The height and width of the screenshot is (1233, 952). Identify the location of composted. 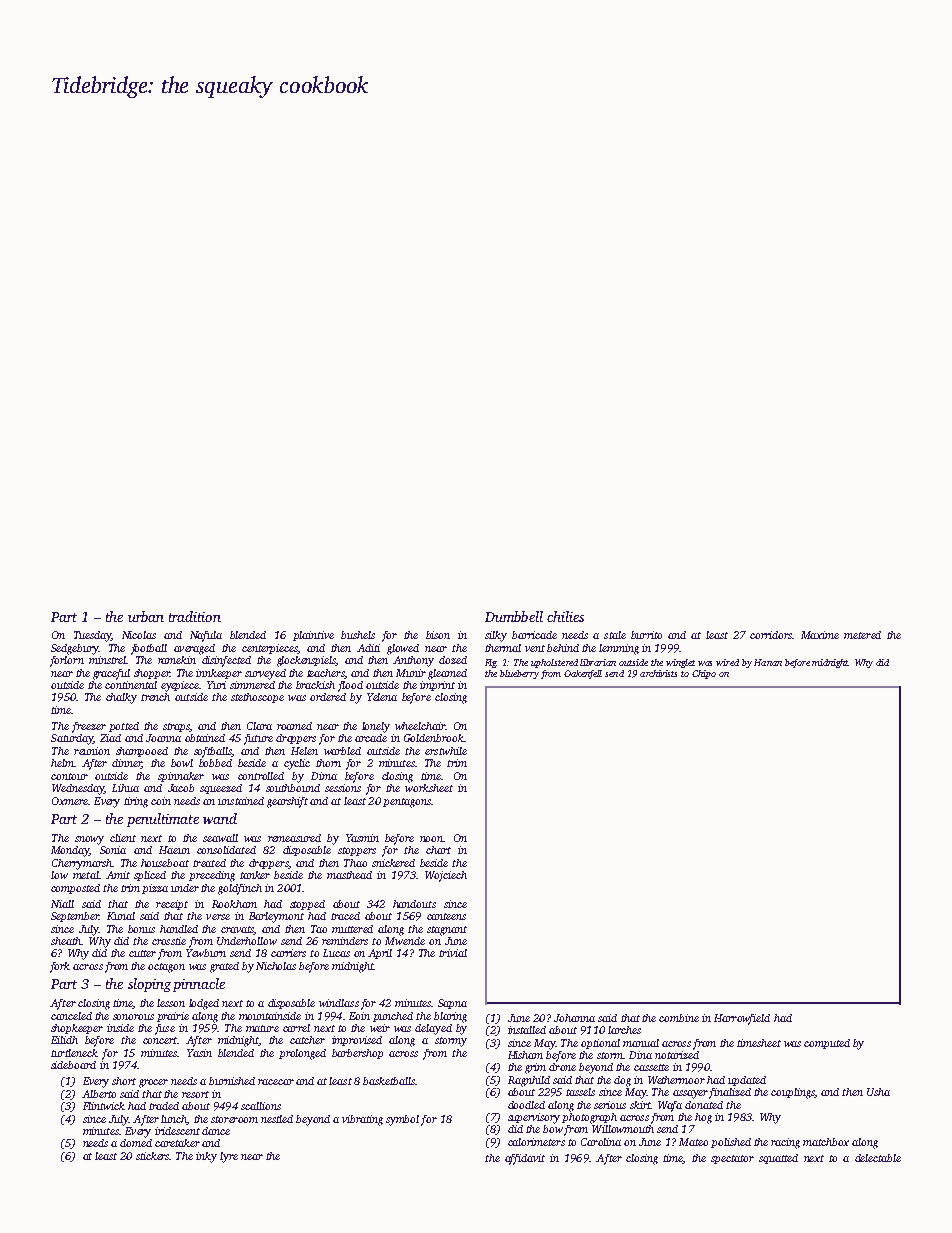
(75, 889).
